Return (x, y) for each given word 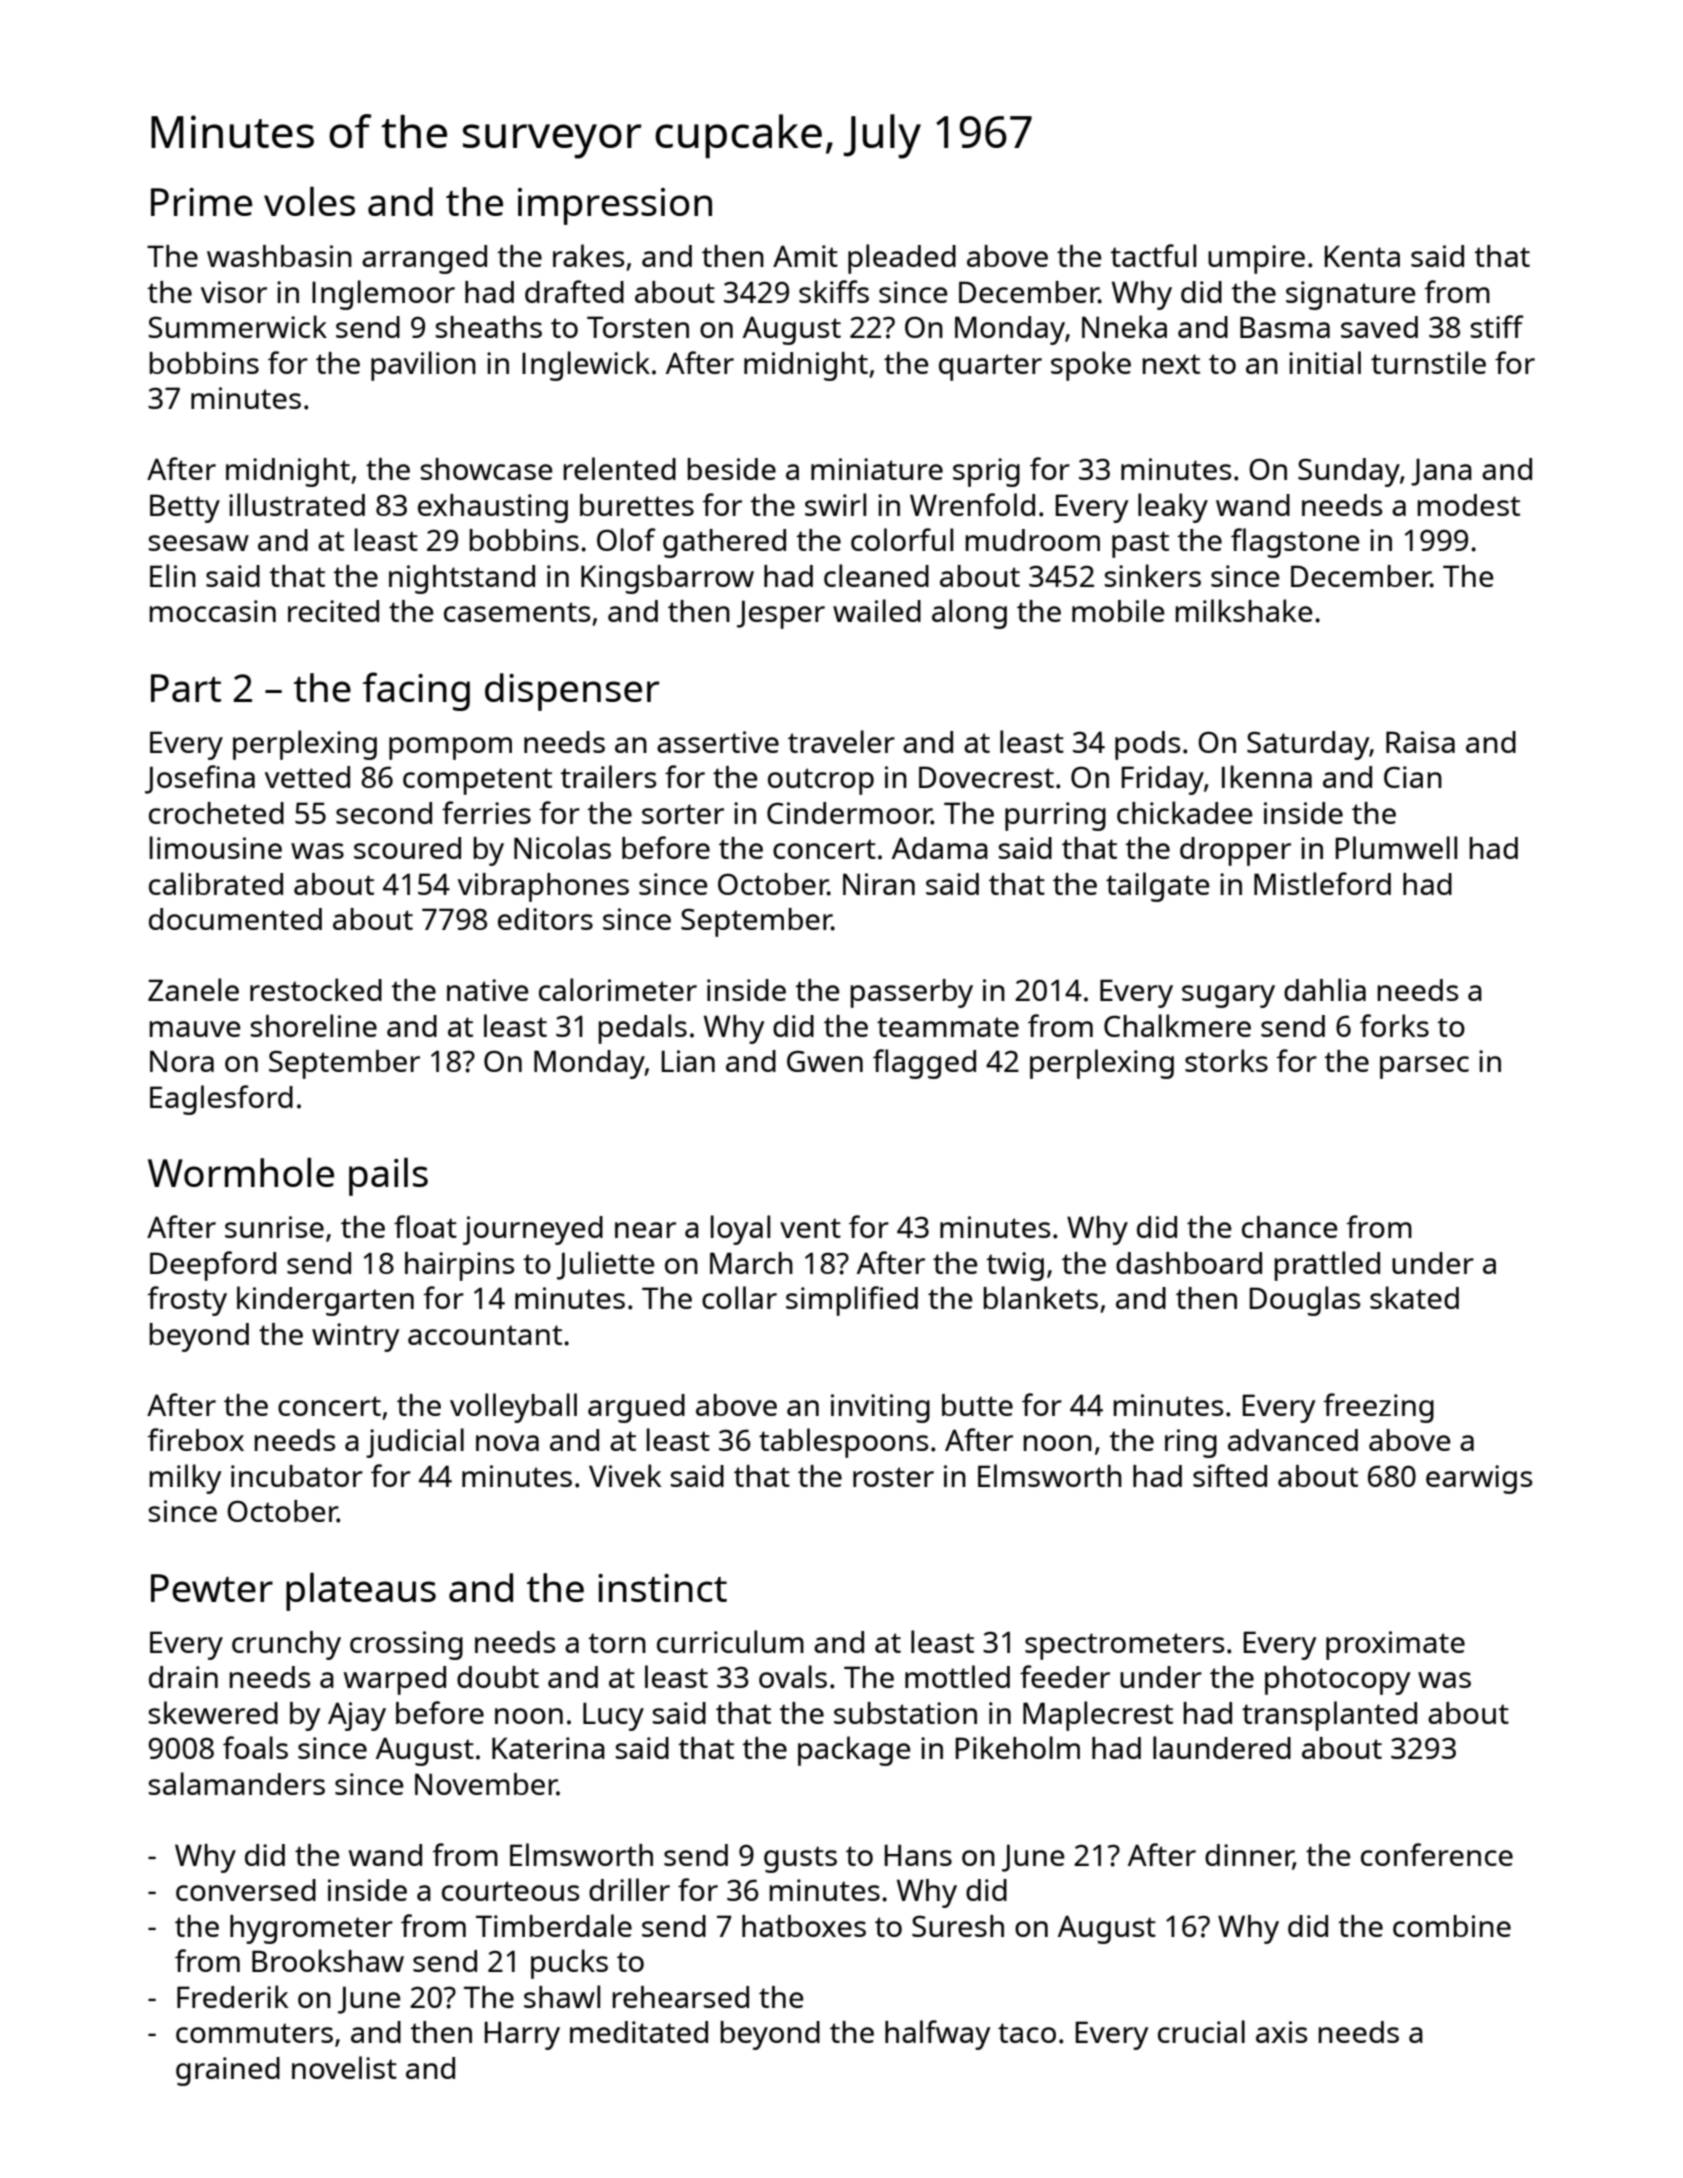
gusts (800, 1859)
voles (309, 201)
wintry (355, 1337)
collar (739, 1297)
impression (615, 206)
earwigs (1479, 1479)
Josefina (200, 779)
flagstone (1295, 543)
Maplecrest (1098, 1716)
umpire (1256, 259)
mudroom (1032, 540)
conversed (246, 1890)
